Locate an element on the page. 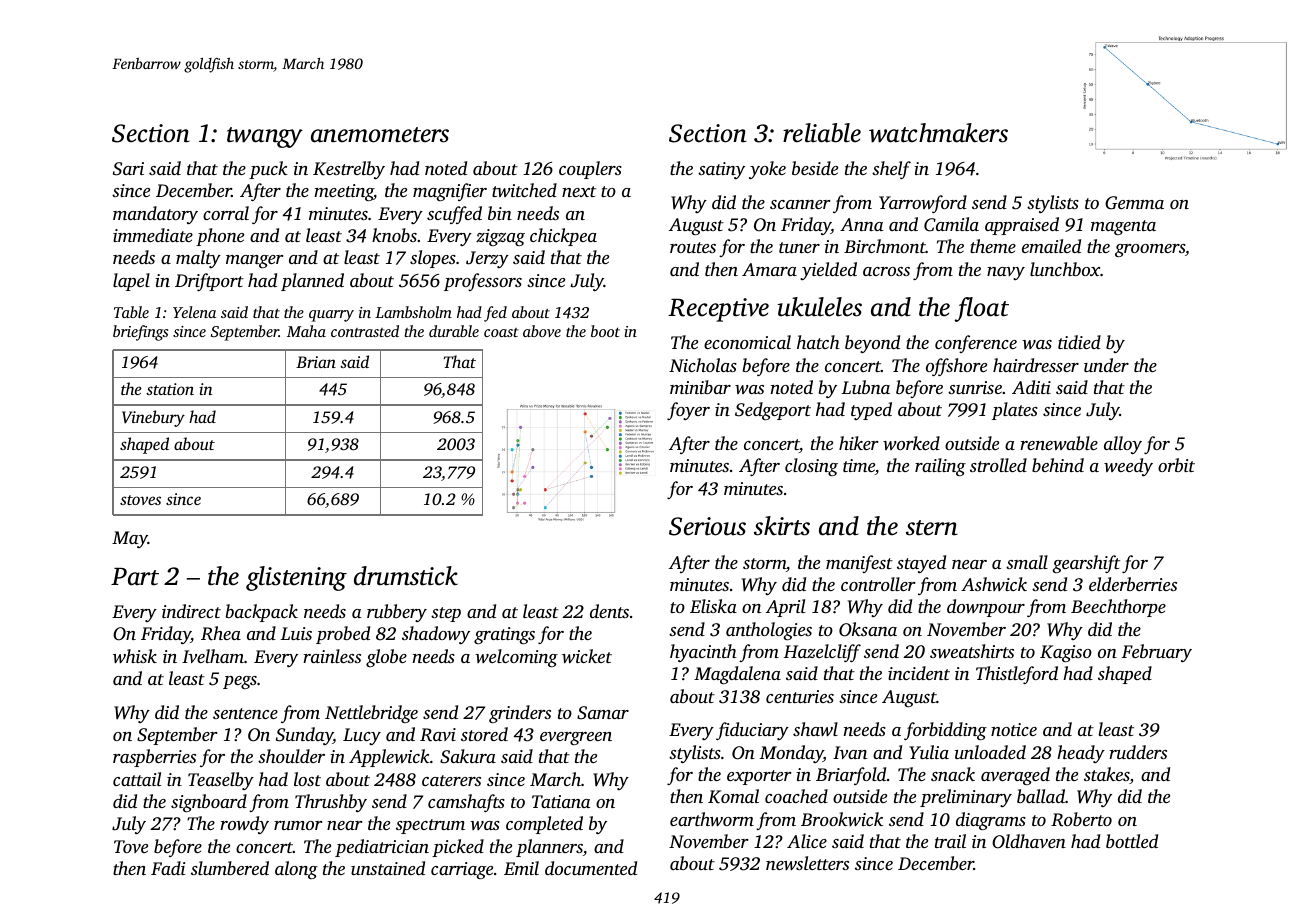 This image has width=1308, height=924. zigzag is located at coordinates (500, 237).
